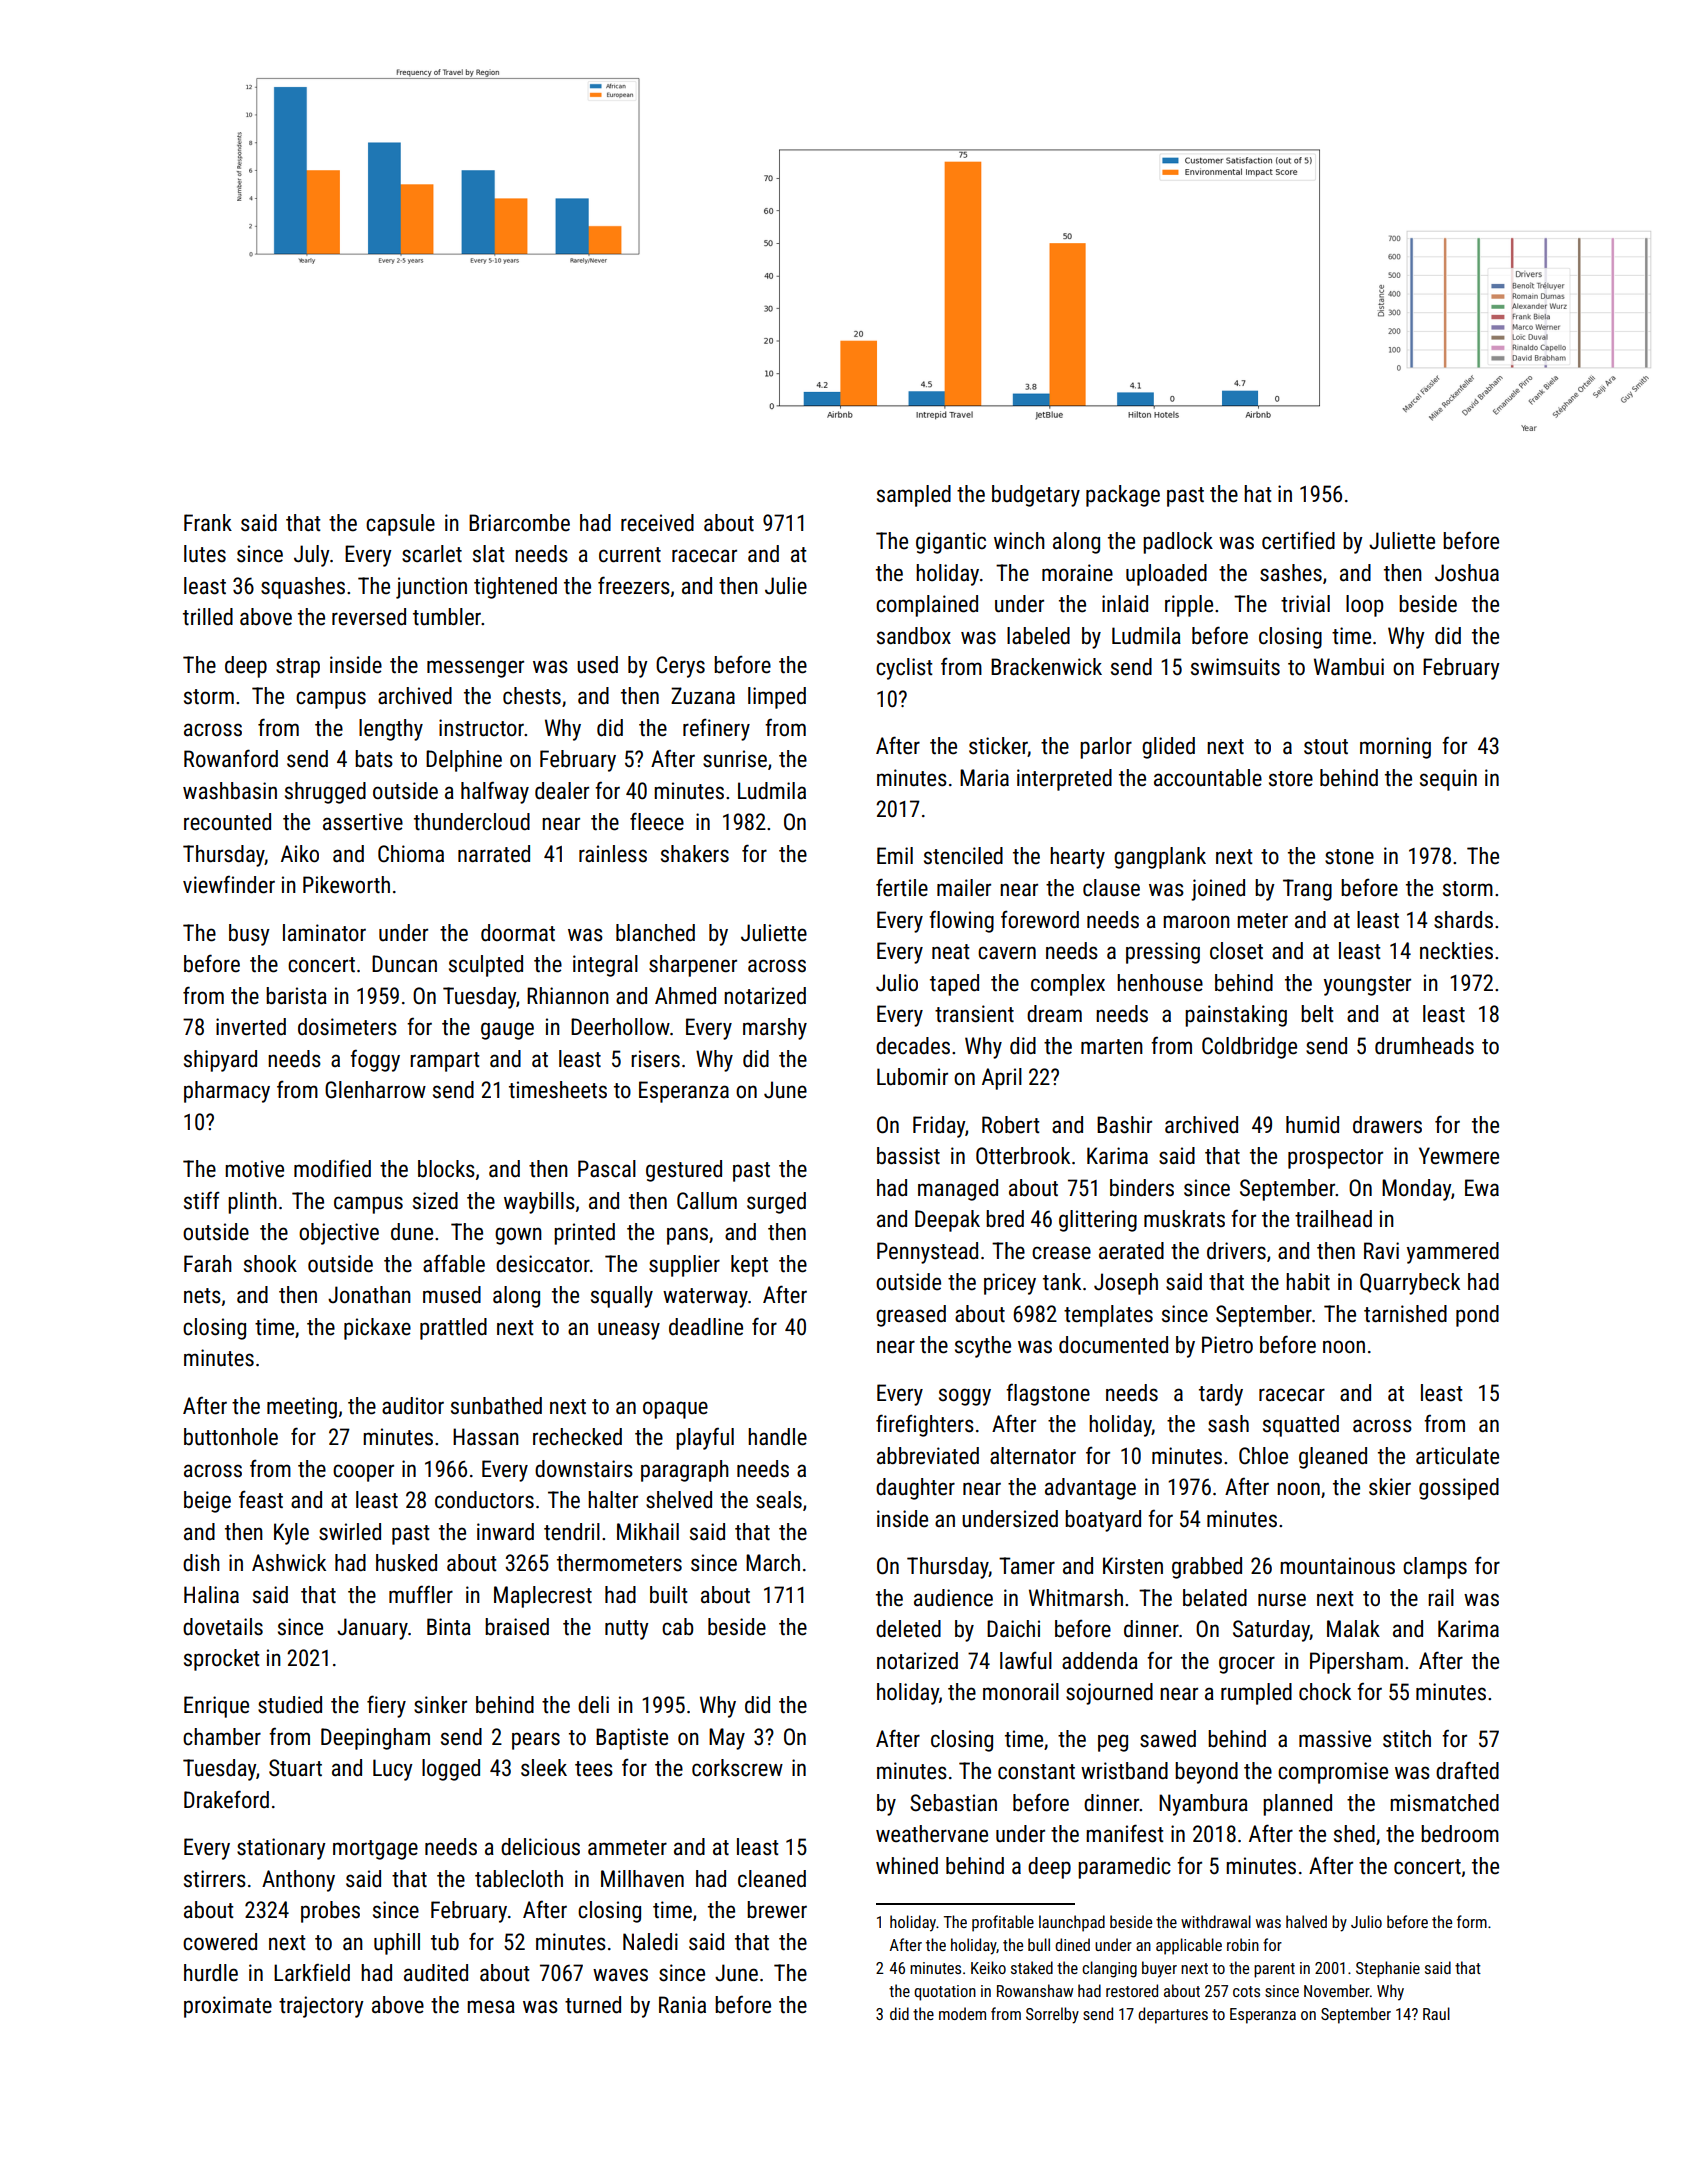 The width and height of the screenshot is (1683, 2178). What do you see at coordinates (1467, 573) in the screenshot?
I see `Joshua` at bounding box center [1467, 573].
